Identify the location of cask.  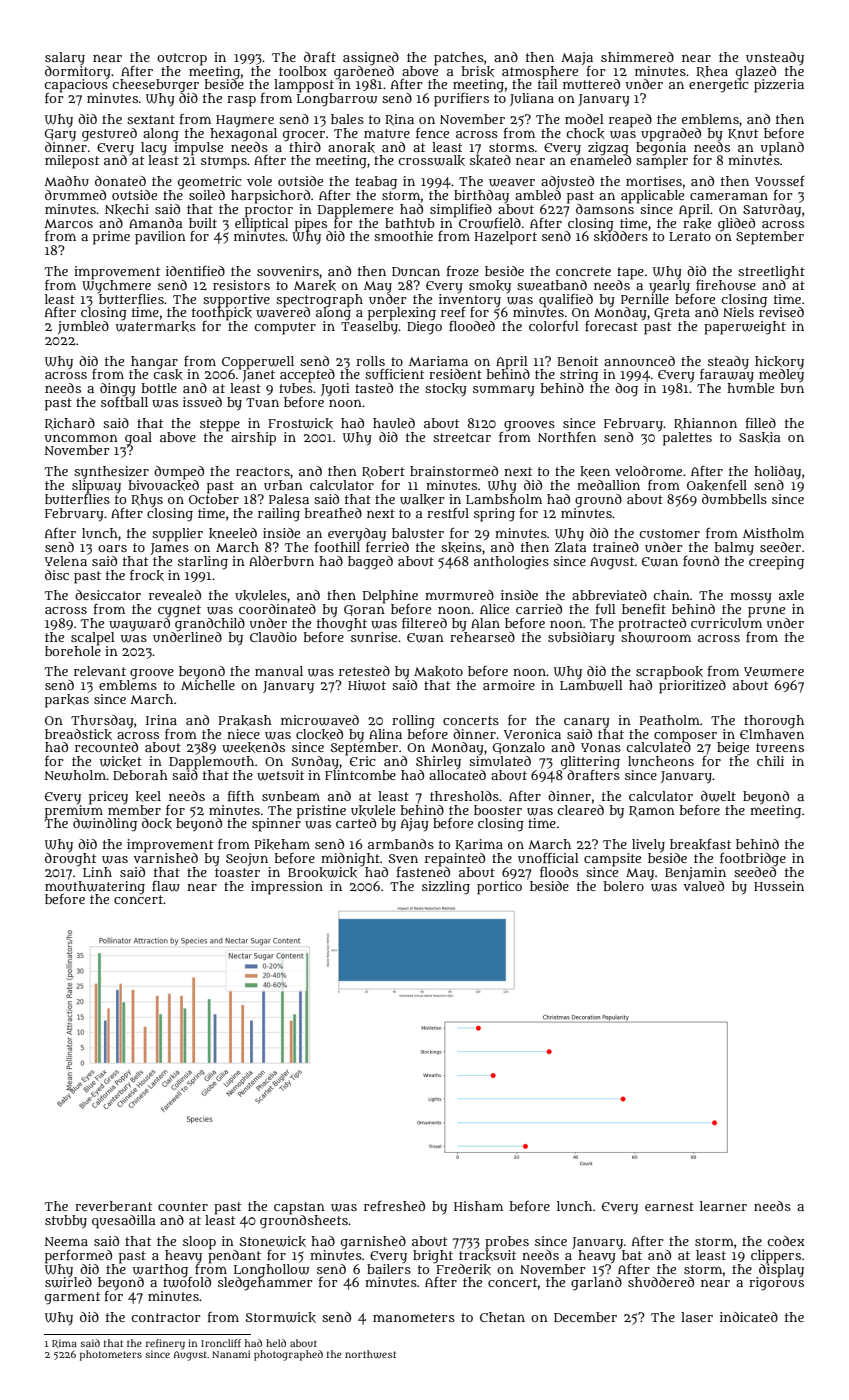
(168, 374).
